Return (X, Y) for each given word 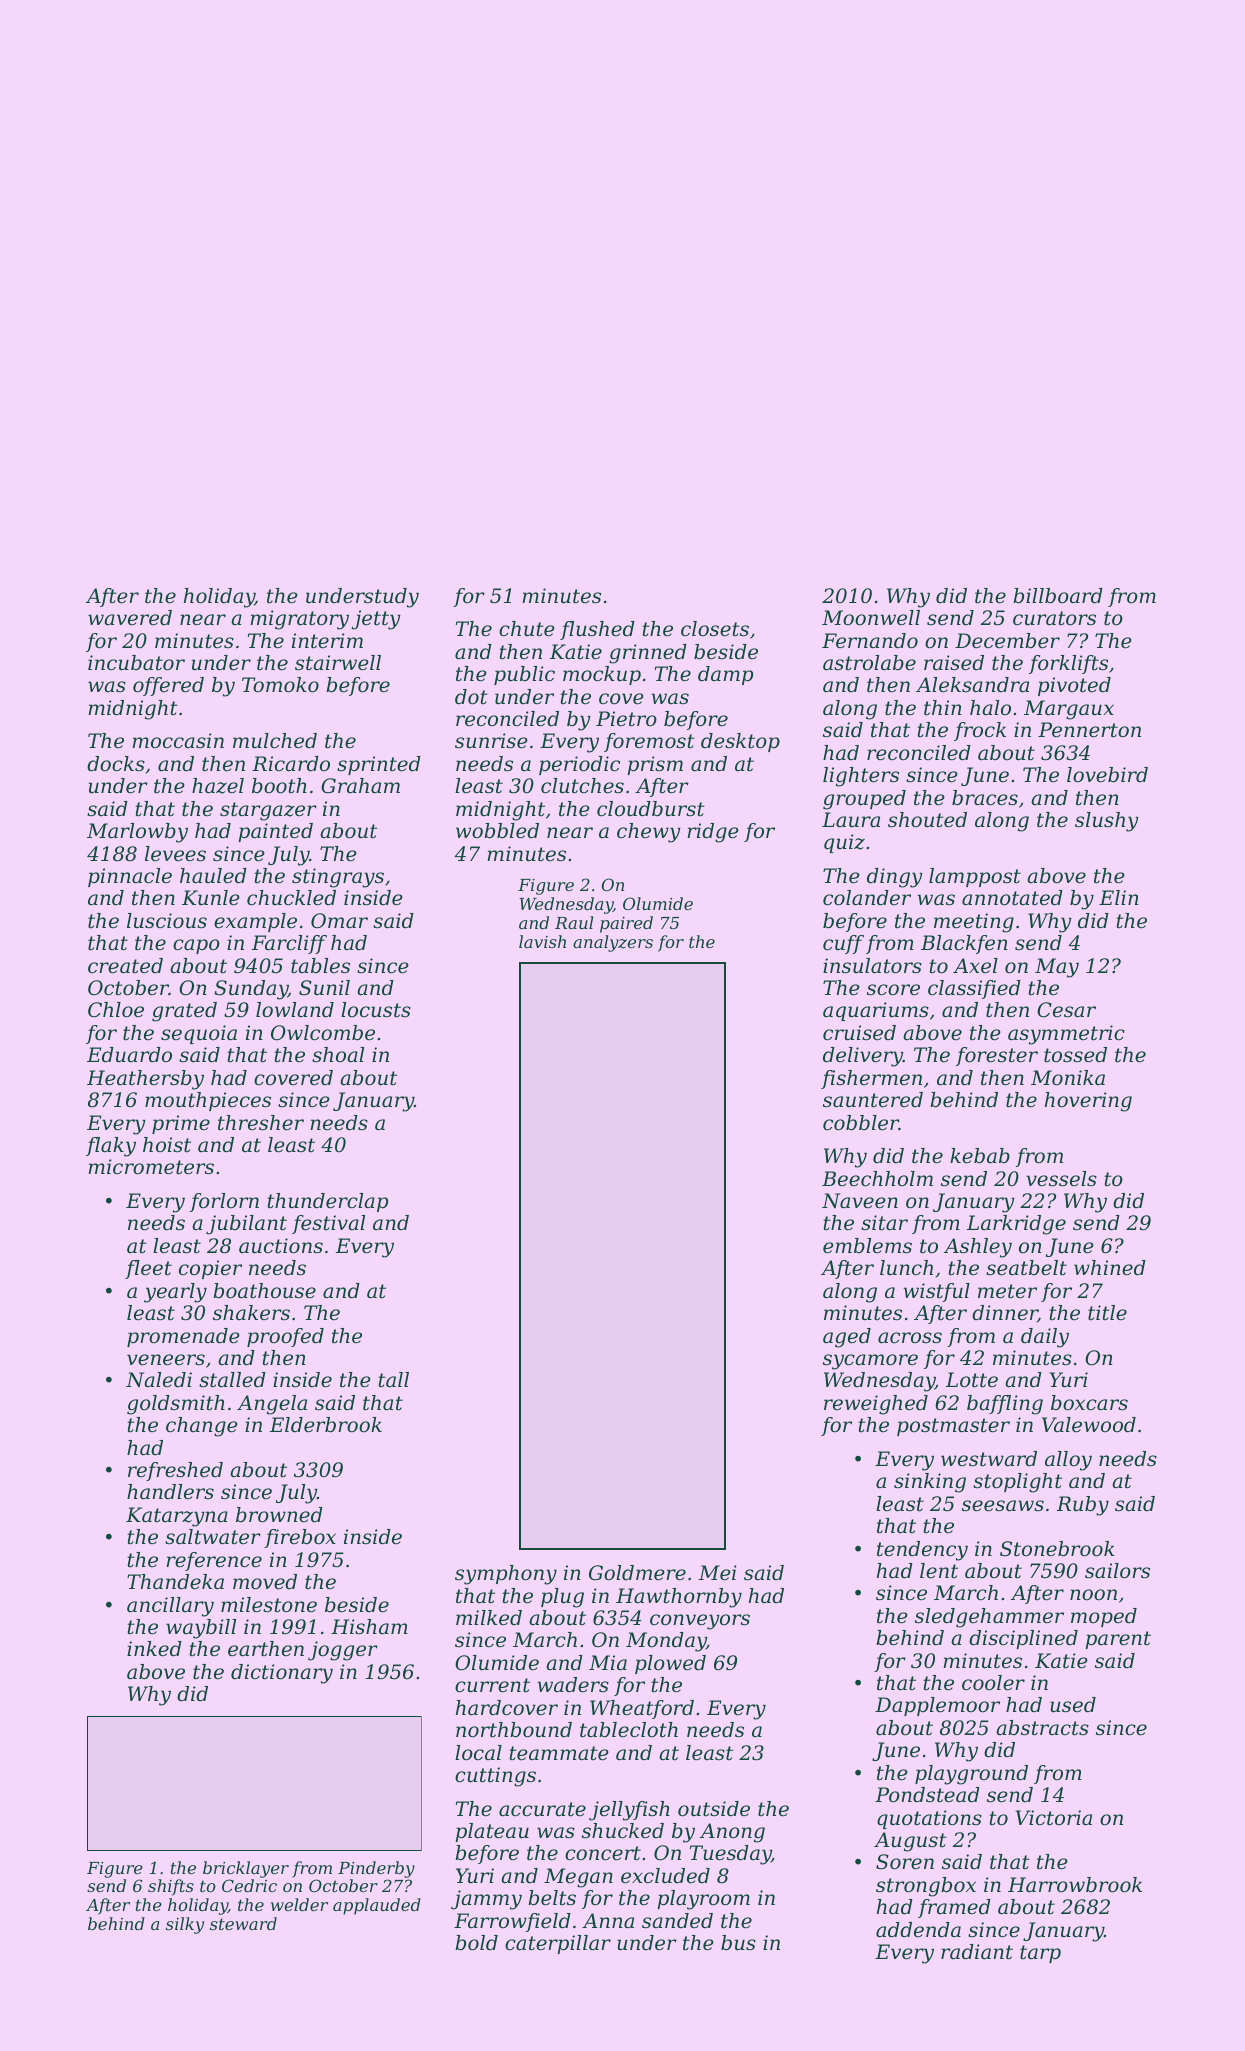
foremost (649, 742)
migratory (299, 620)
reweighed (876, 1405)
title (1107, 1313)
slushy (1107, 822)
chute (527, 629)
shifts (171, 1887)
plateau (492, 1832)
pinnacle (130, 877)
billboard (1058, 596)
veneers (166, 1360)
